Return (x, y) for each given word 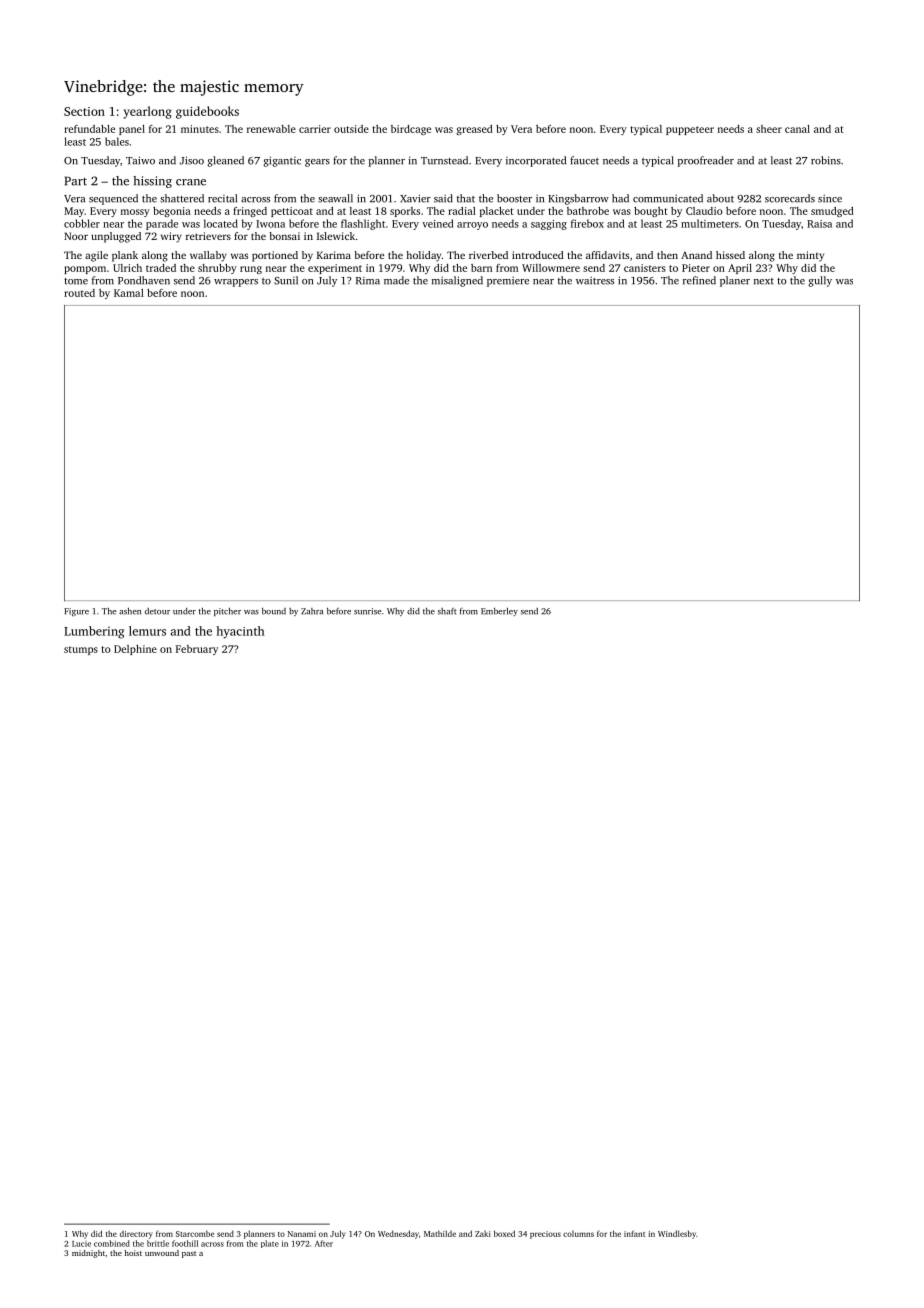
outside (351, 129)
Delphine (135, 650)
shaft (447, 611)
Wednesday (398, 1234)
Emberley (499, 611)
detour (157, 611)
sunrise (368, 611)
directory (136, 1235)
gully (820, 281)
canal (797, 129)
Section (84, 111)
